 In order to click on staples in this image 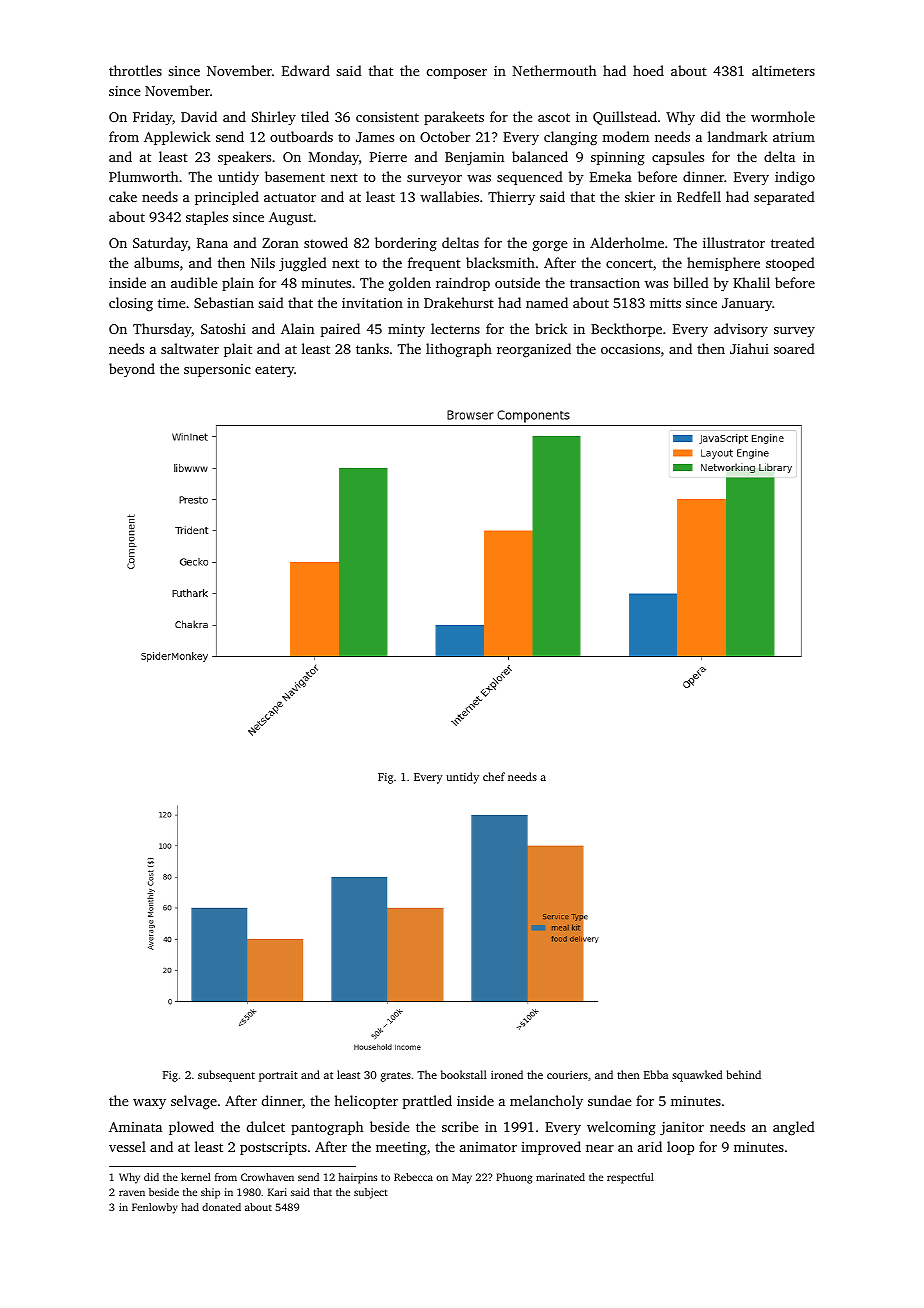, I will do `click(207, 218)`.
